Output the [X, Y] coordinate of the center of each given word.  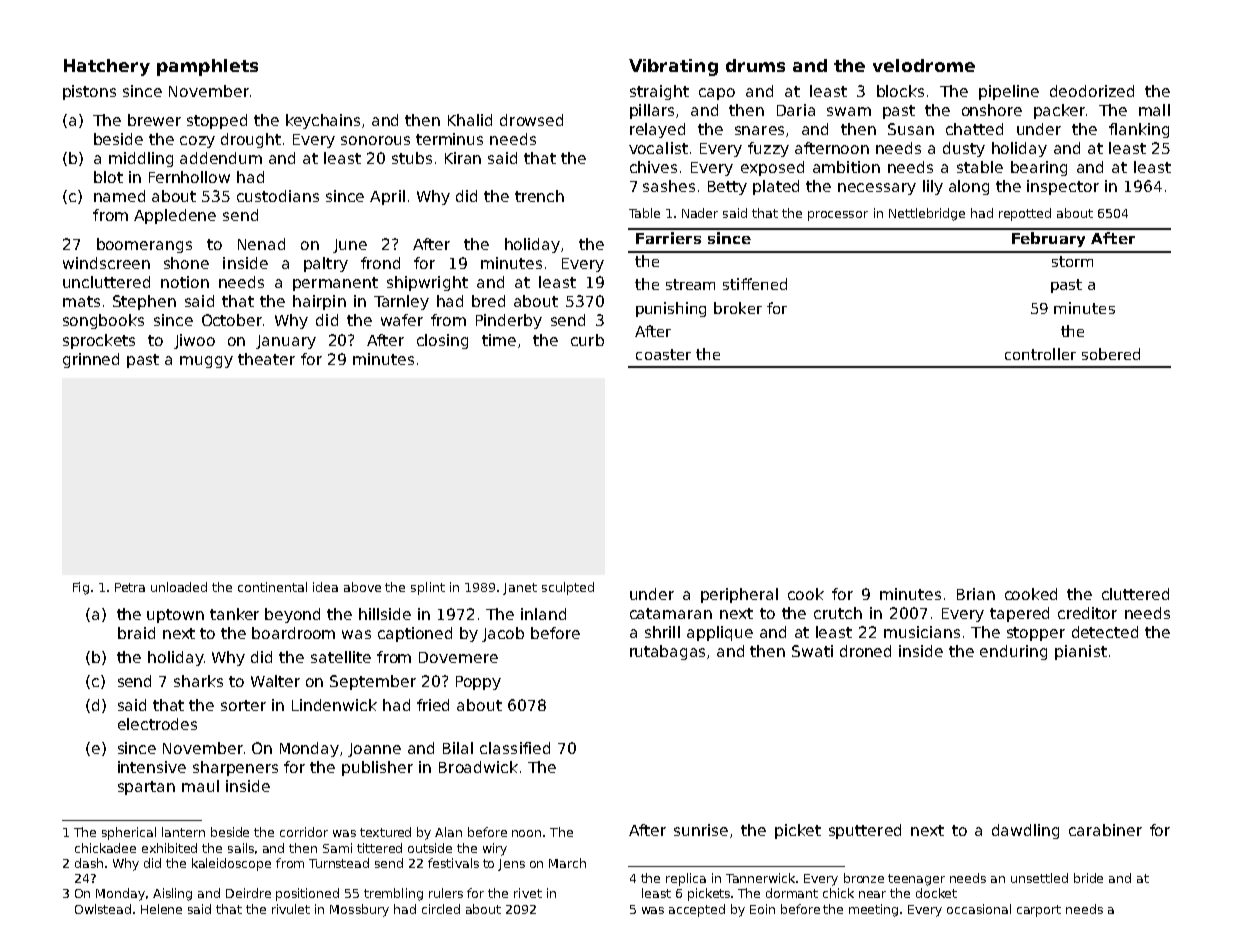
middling [141, 159]
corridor [304, 832]
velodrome [924, 65]
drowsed [531, 120]
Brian [976, 594]
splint [428, 588]
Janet [520, 589]
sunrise [701, 830]
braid [136, 633]
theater [266, 359]
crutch [838, 613]
